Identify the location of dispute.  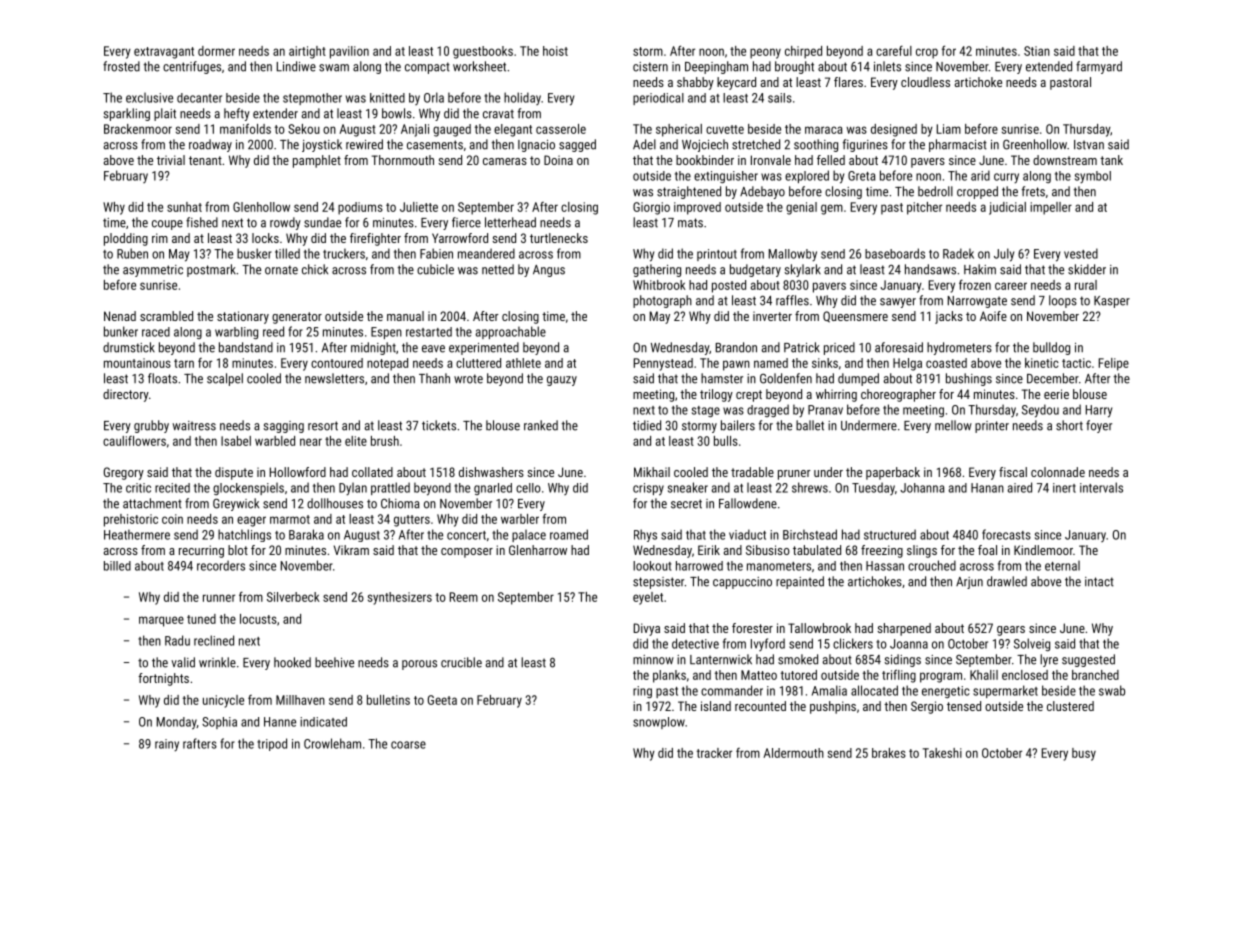
(234, 473).
